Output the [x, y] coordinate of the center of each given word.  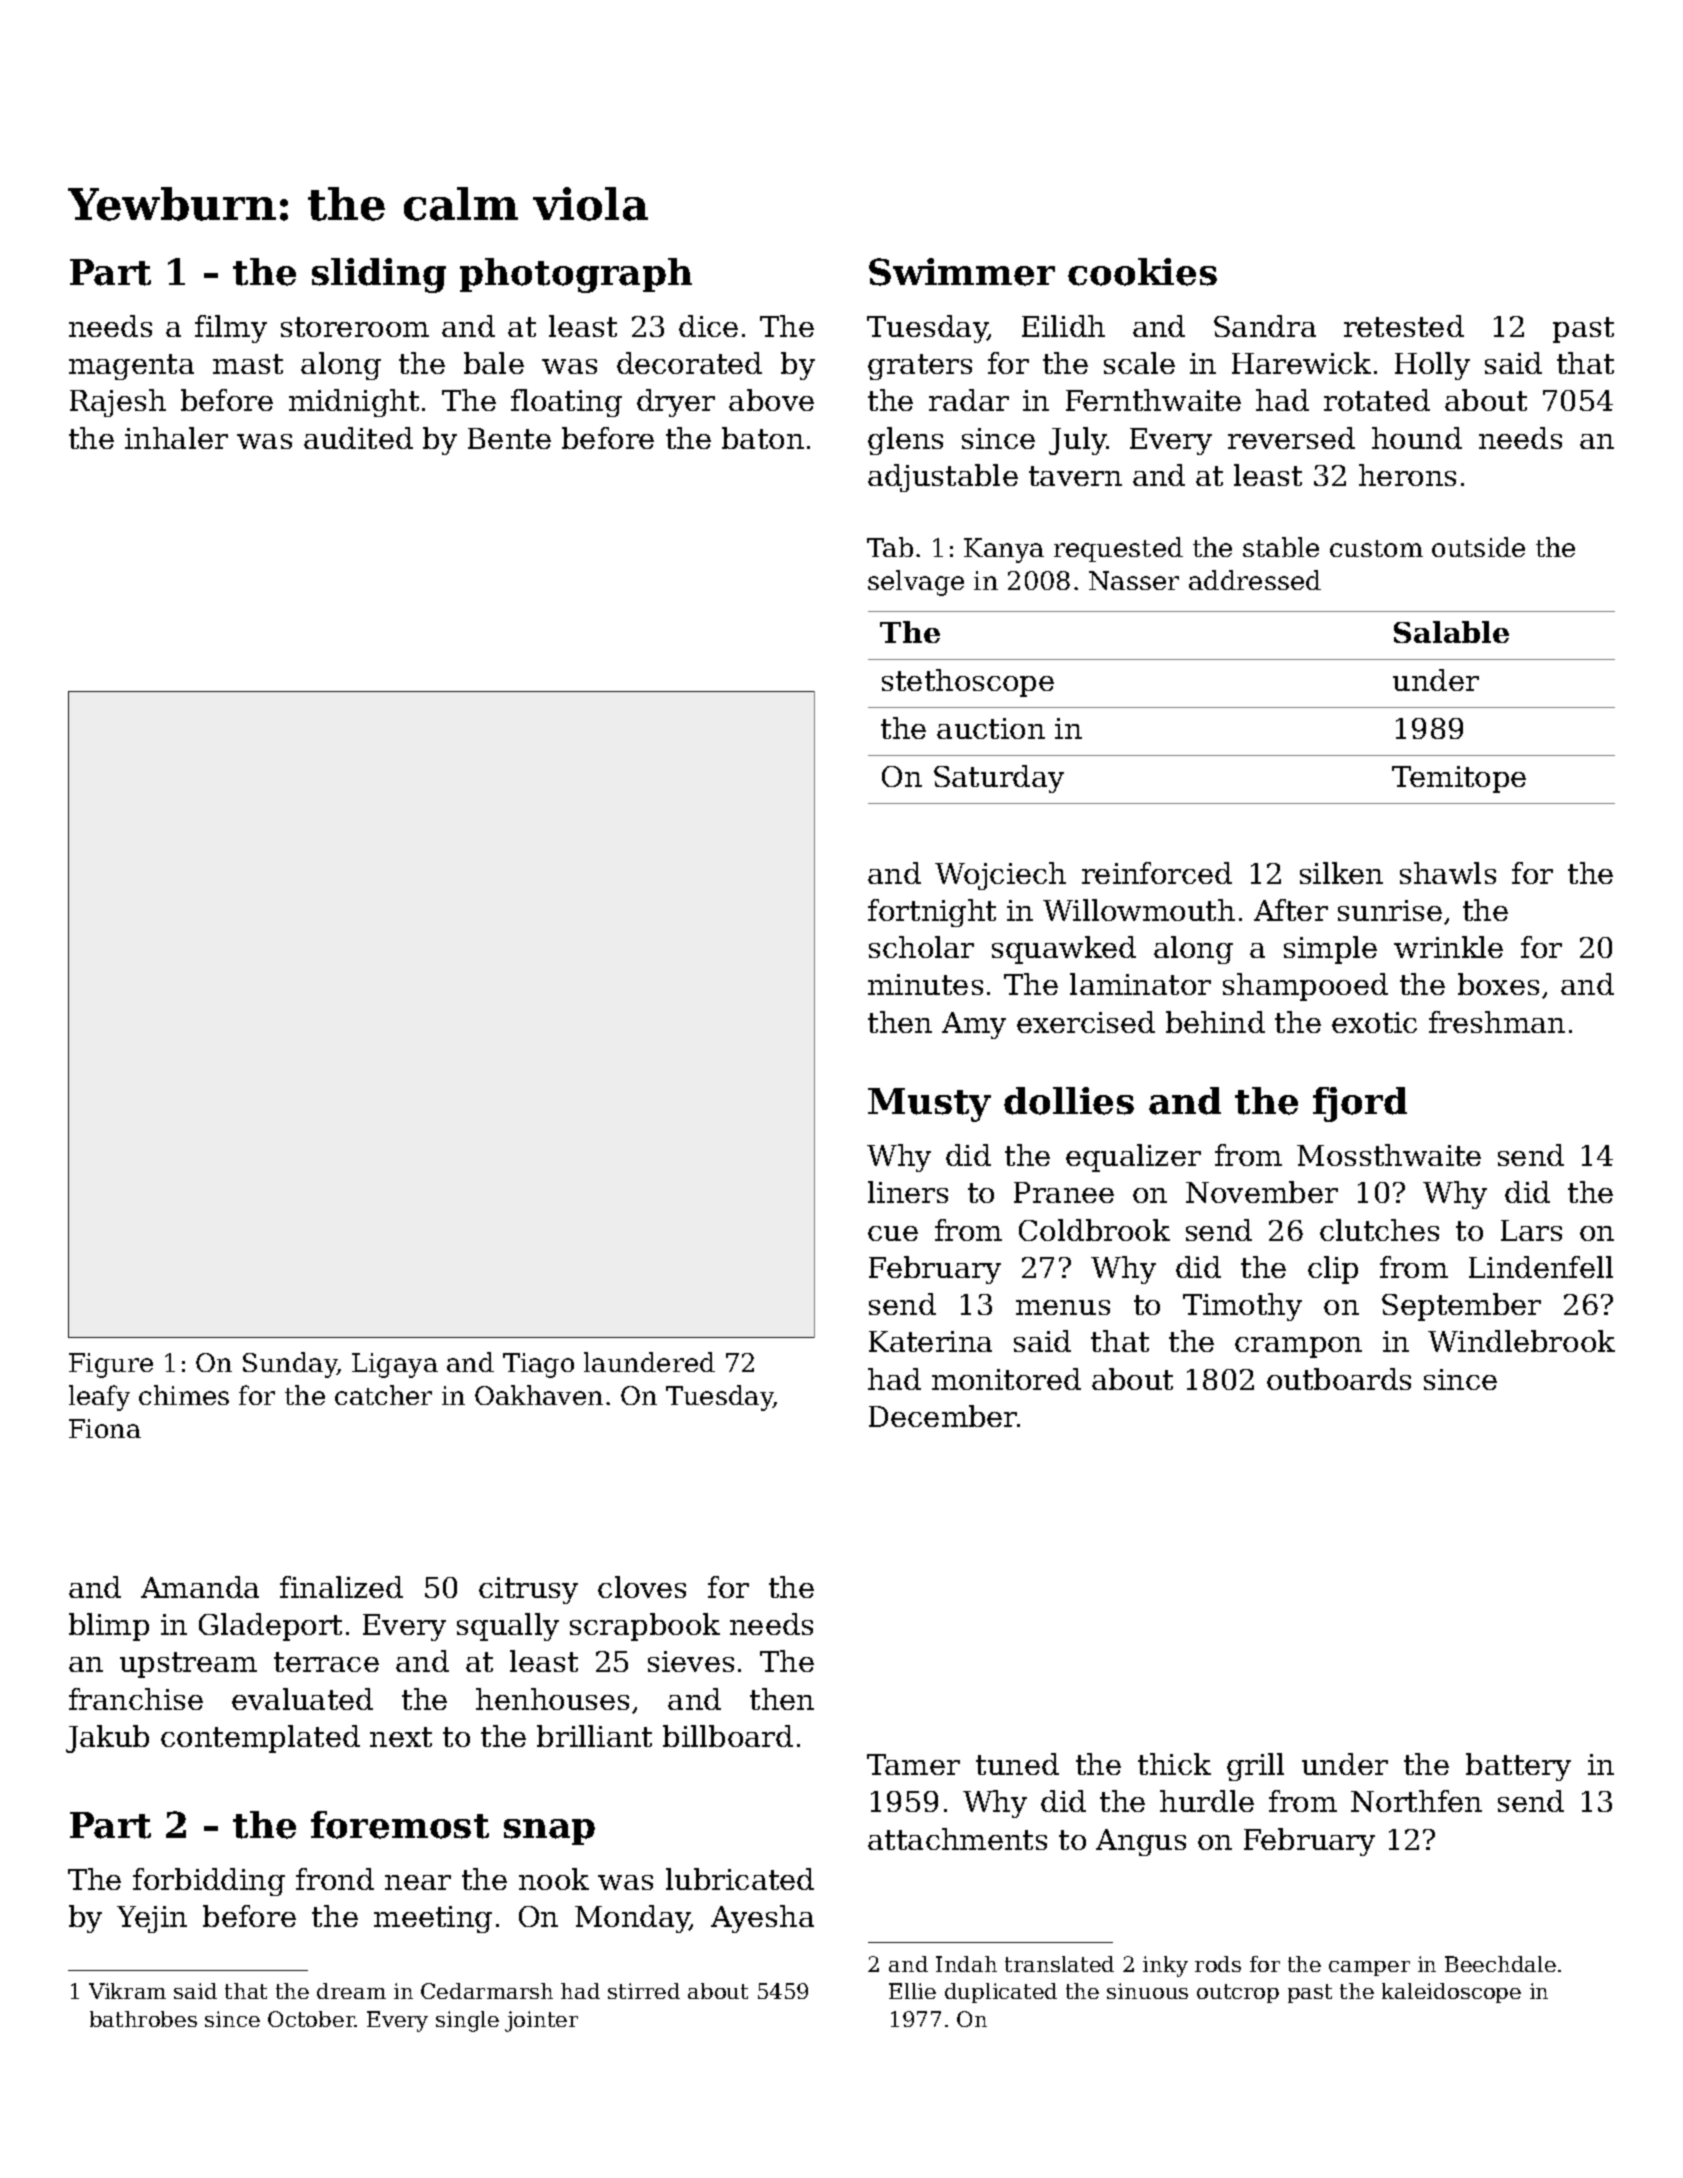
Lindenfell [1541, 1267]
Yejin [152, 1919]
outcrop [1238, 1993]
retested [1404, 326]
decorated [689, 363]
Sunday [290, 1365]
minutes [925, 984]
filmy [231, 329]
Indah [966, 1964]
